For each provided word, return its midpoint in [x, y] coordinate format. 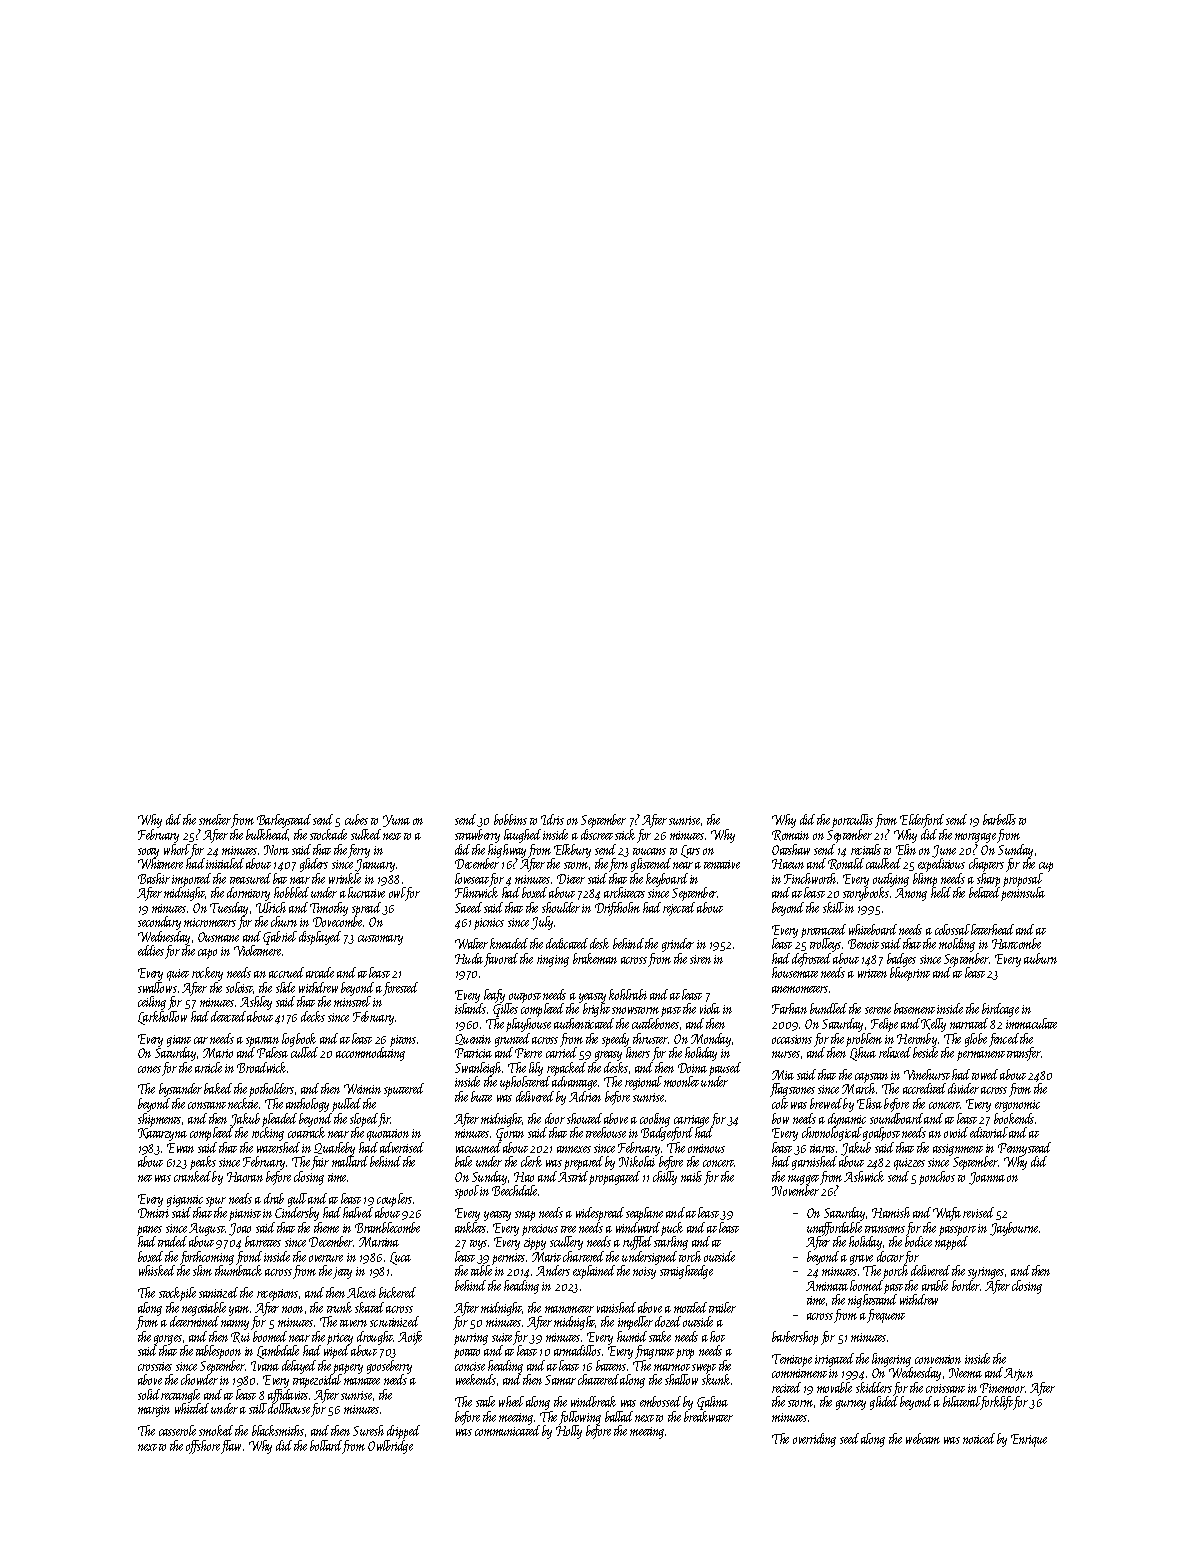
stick [625, 834]
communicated [507, 1430]
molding [957, 945]
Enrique [1029, 1440]
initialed [225, 863]
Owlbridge [390, 1447]
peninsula [1023, 894]
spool [467, 1192]
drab [274, 1198]
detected [228, 1016]
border [966, 1285]
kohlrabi [628, 994]
